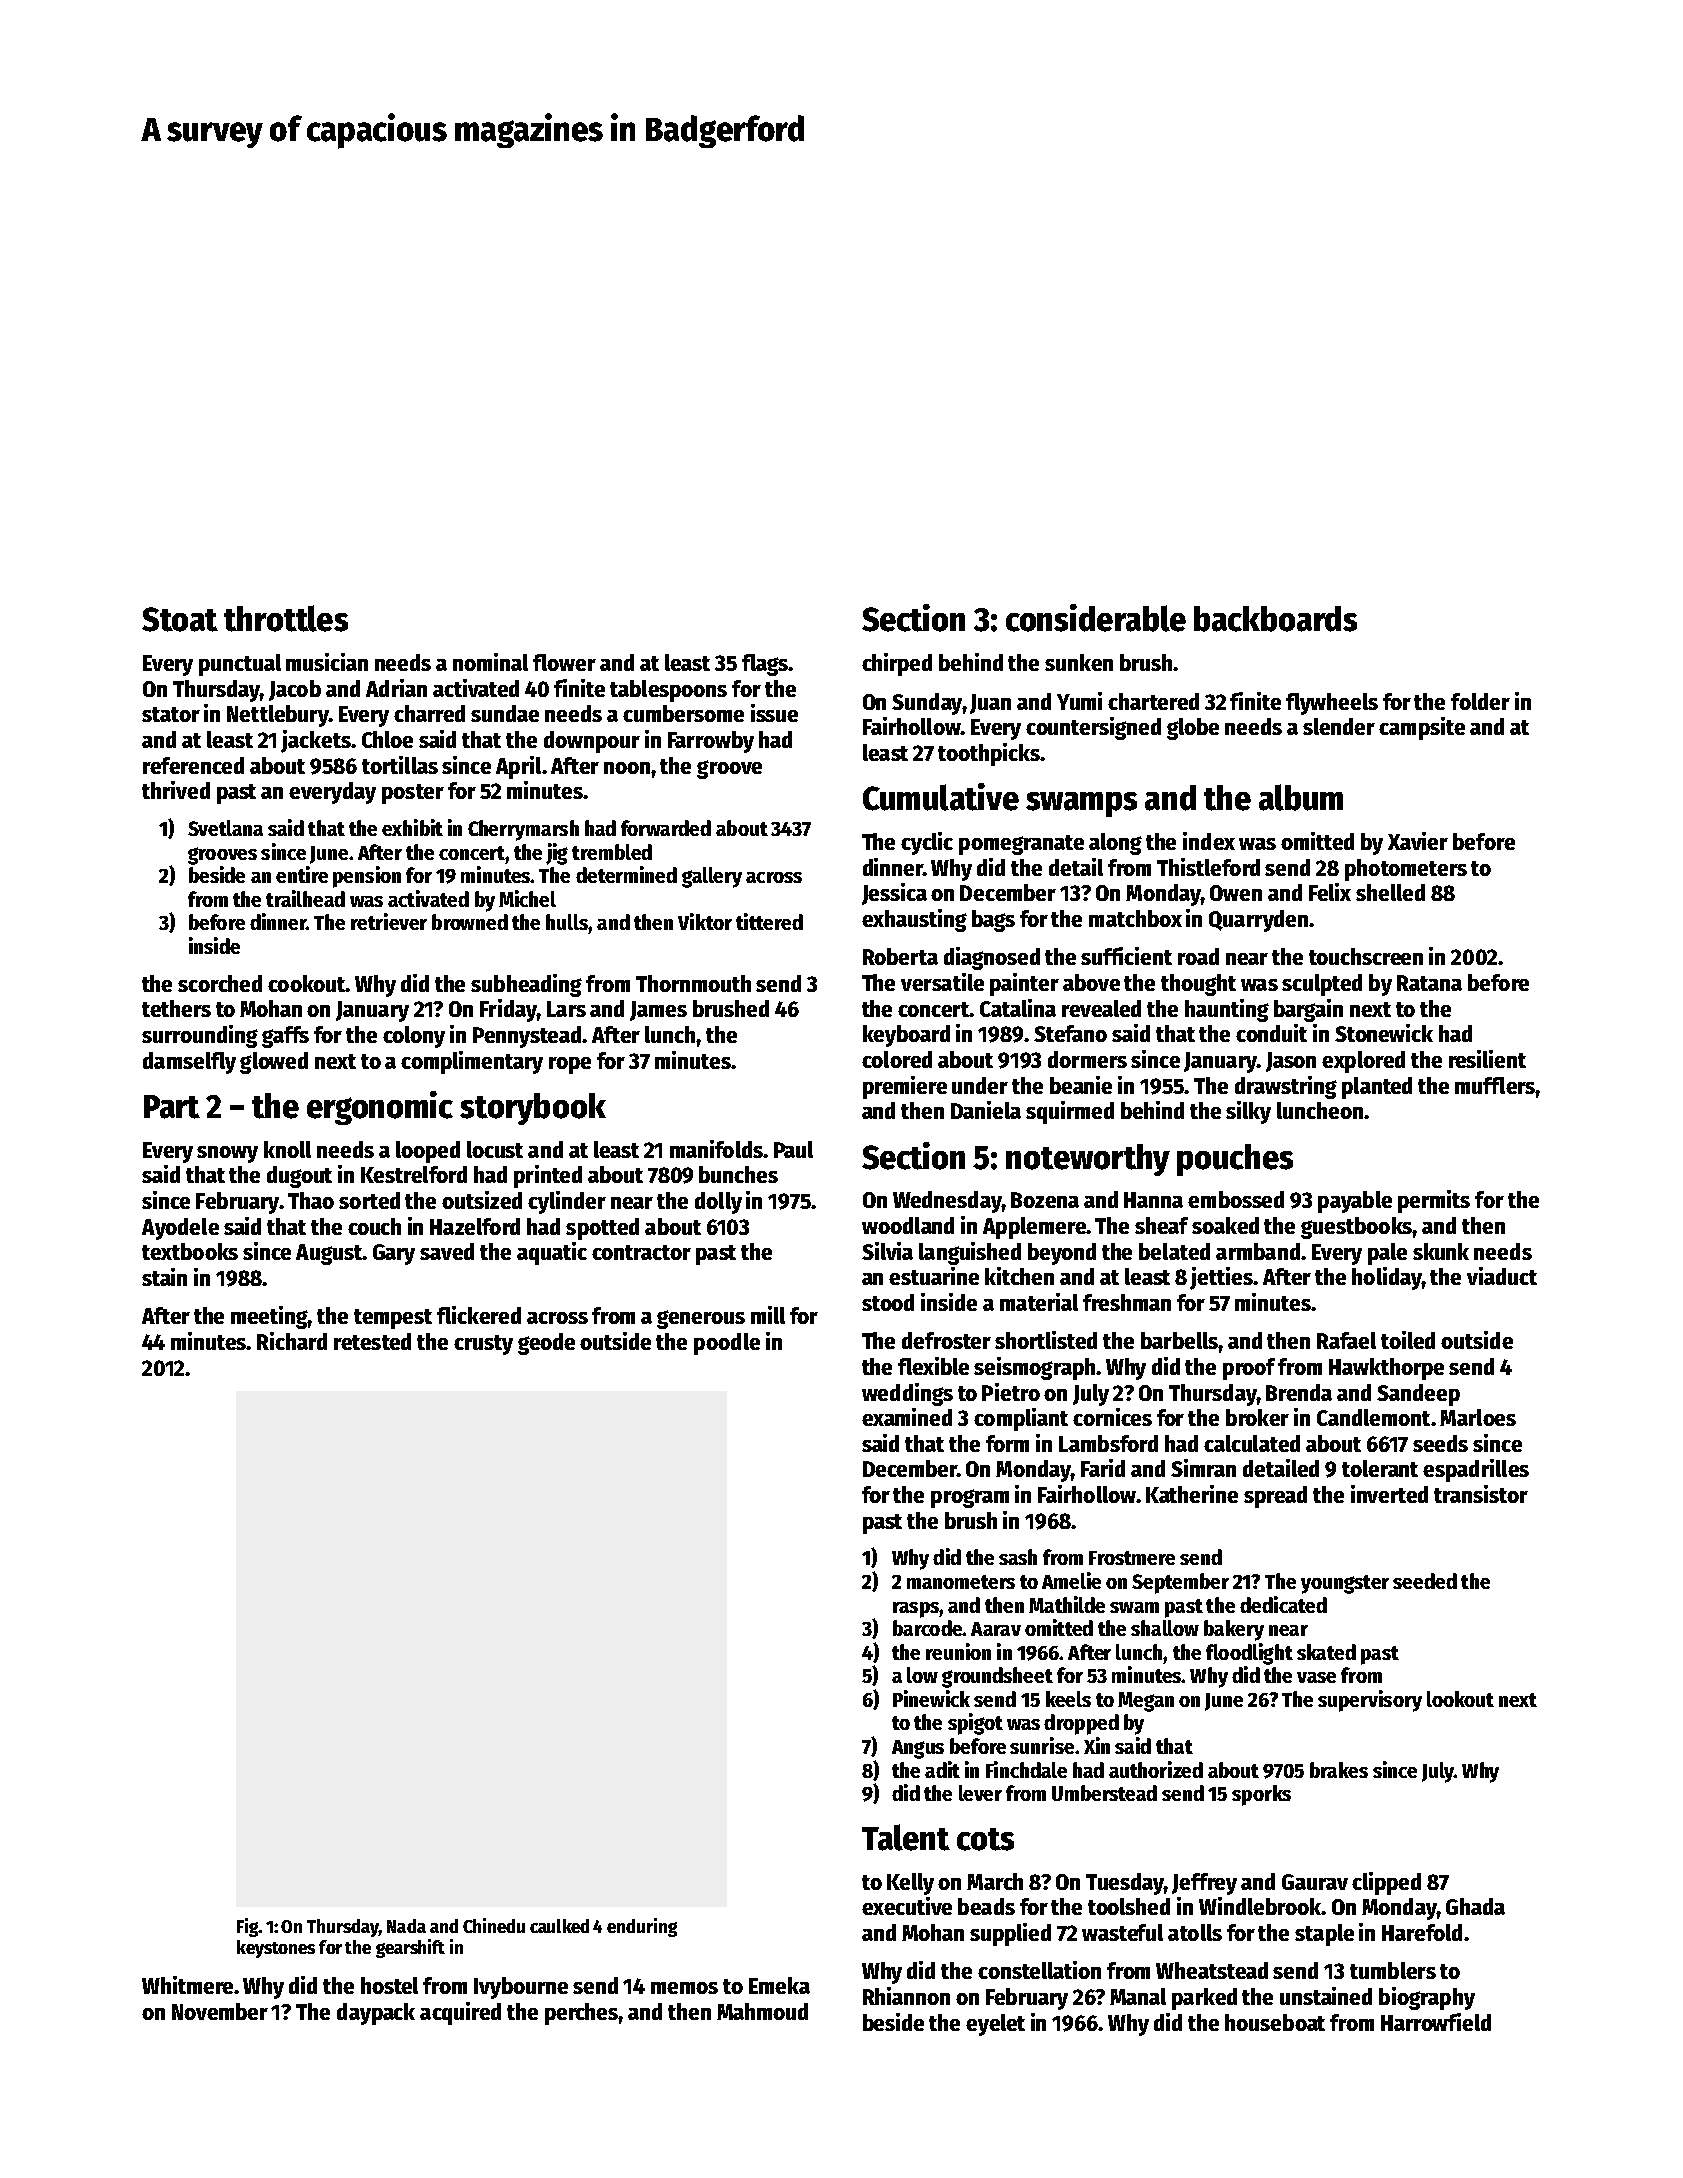  I want to click on Stoat, so click(180, 619).
